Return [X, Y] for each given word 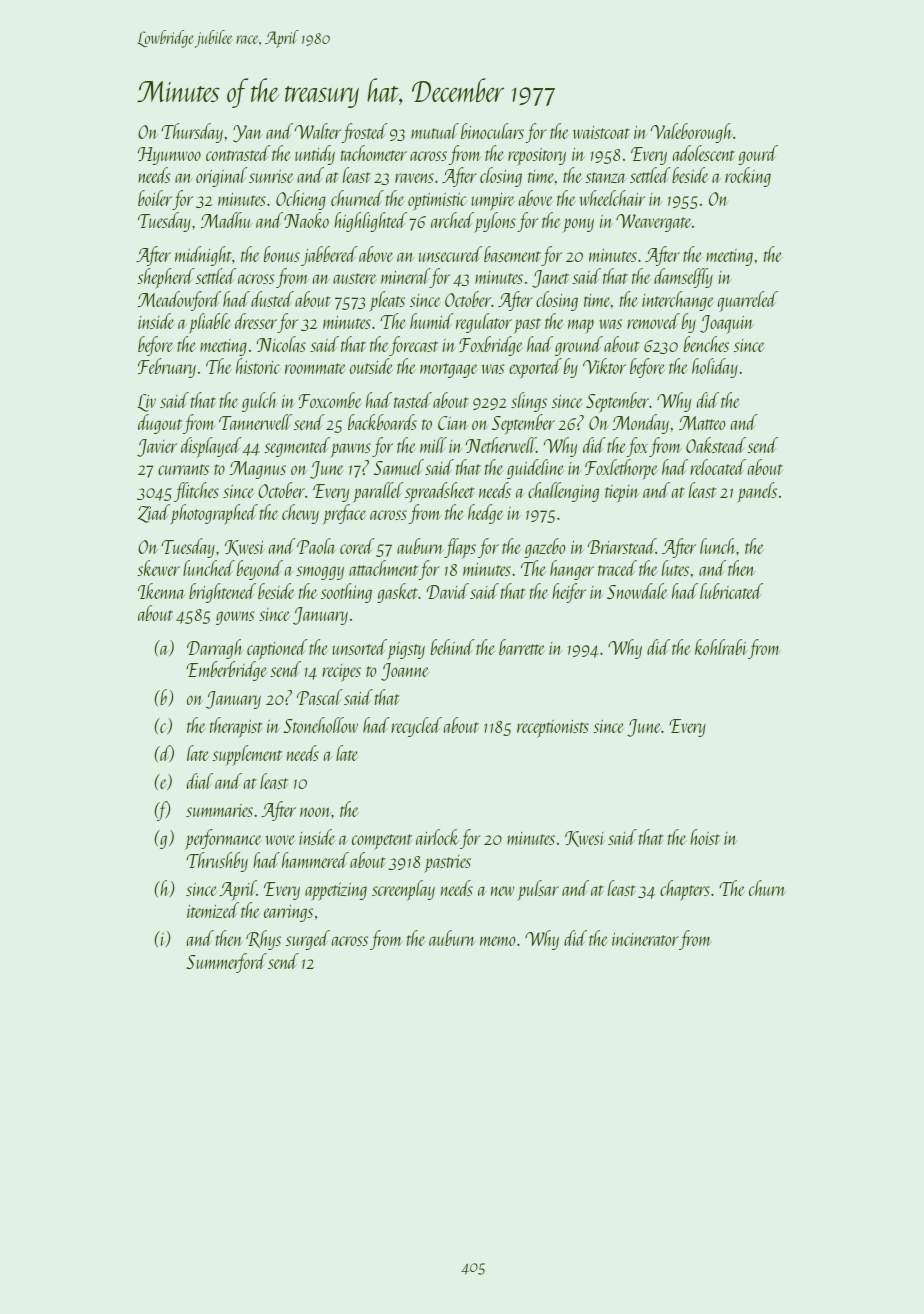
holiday [715, 368]
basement [512, 254]
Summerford [226, 963]
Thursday [192, 133]
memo [497, 941]
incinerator [645, 939]
